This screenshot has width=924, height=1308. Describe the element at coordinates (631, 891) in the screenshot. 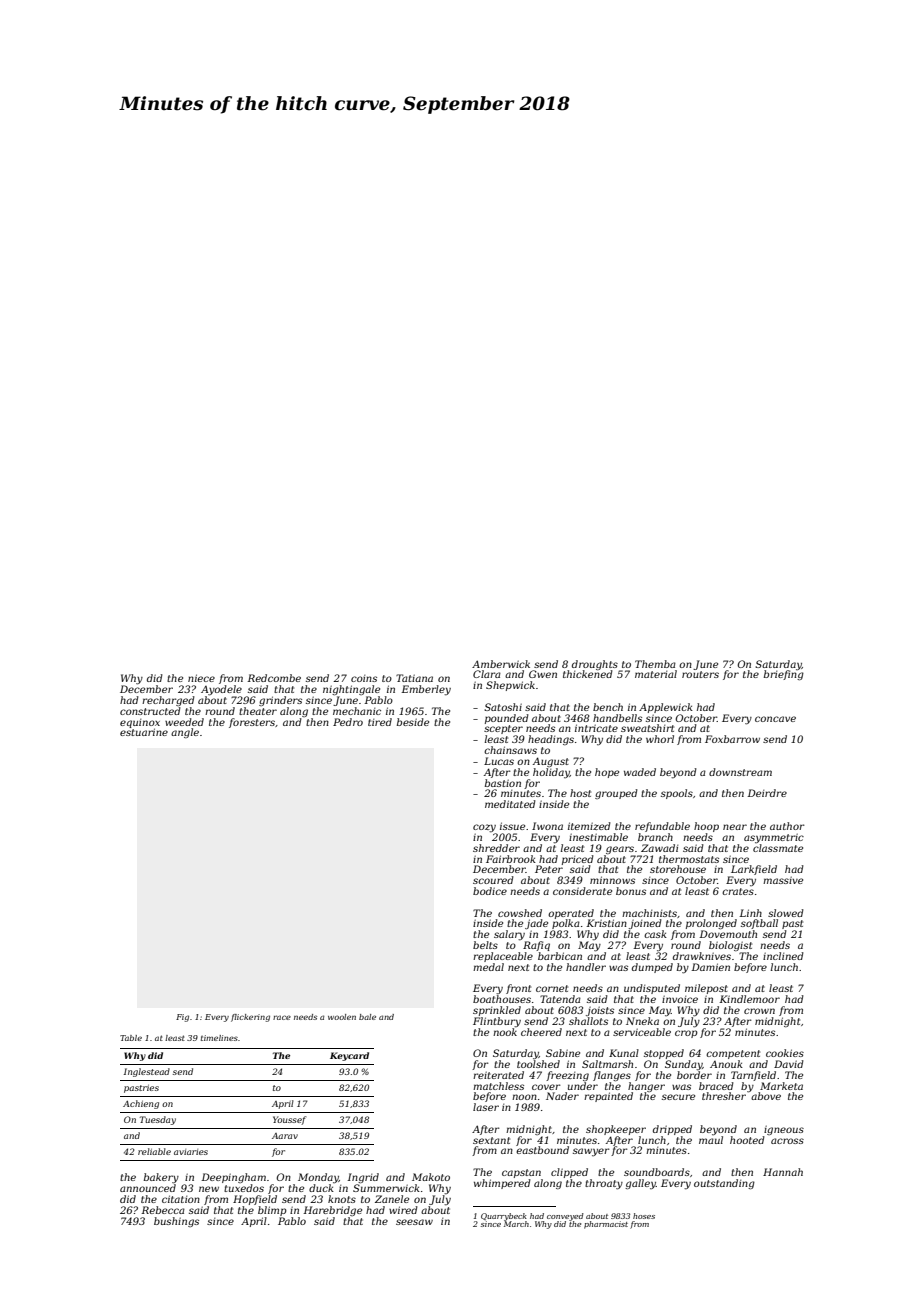

I see `bonus` at that location.
